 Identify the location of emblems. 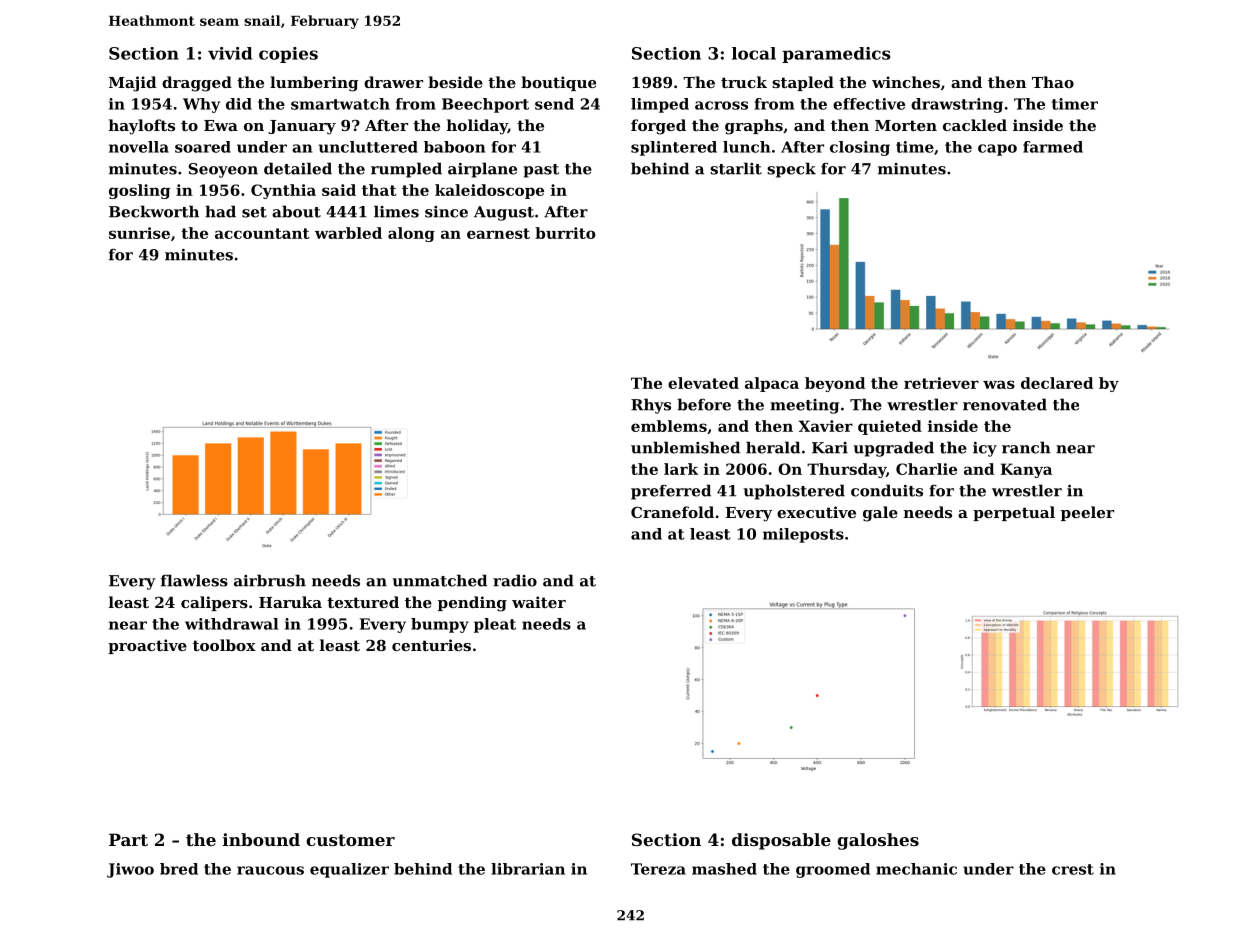
(669, 426).
